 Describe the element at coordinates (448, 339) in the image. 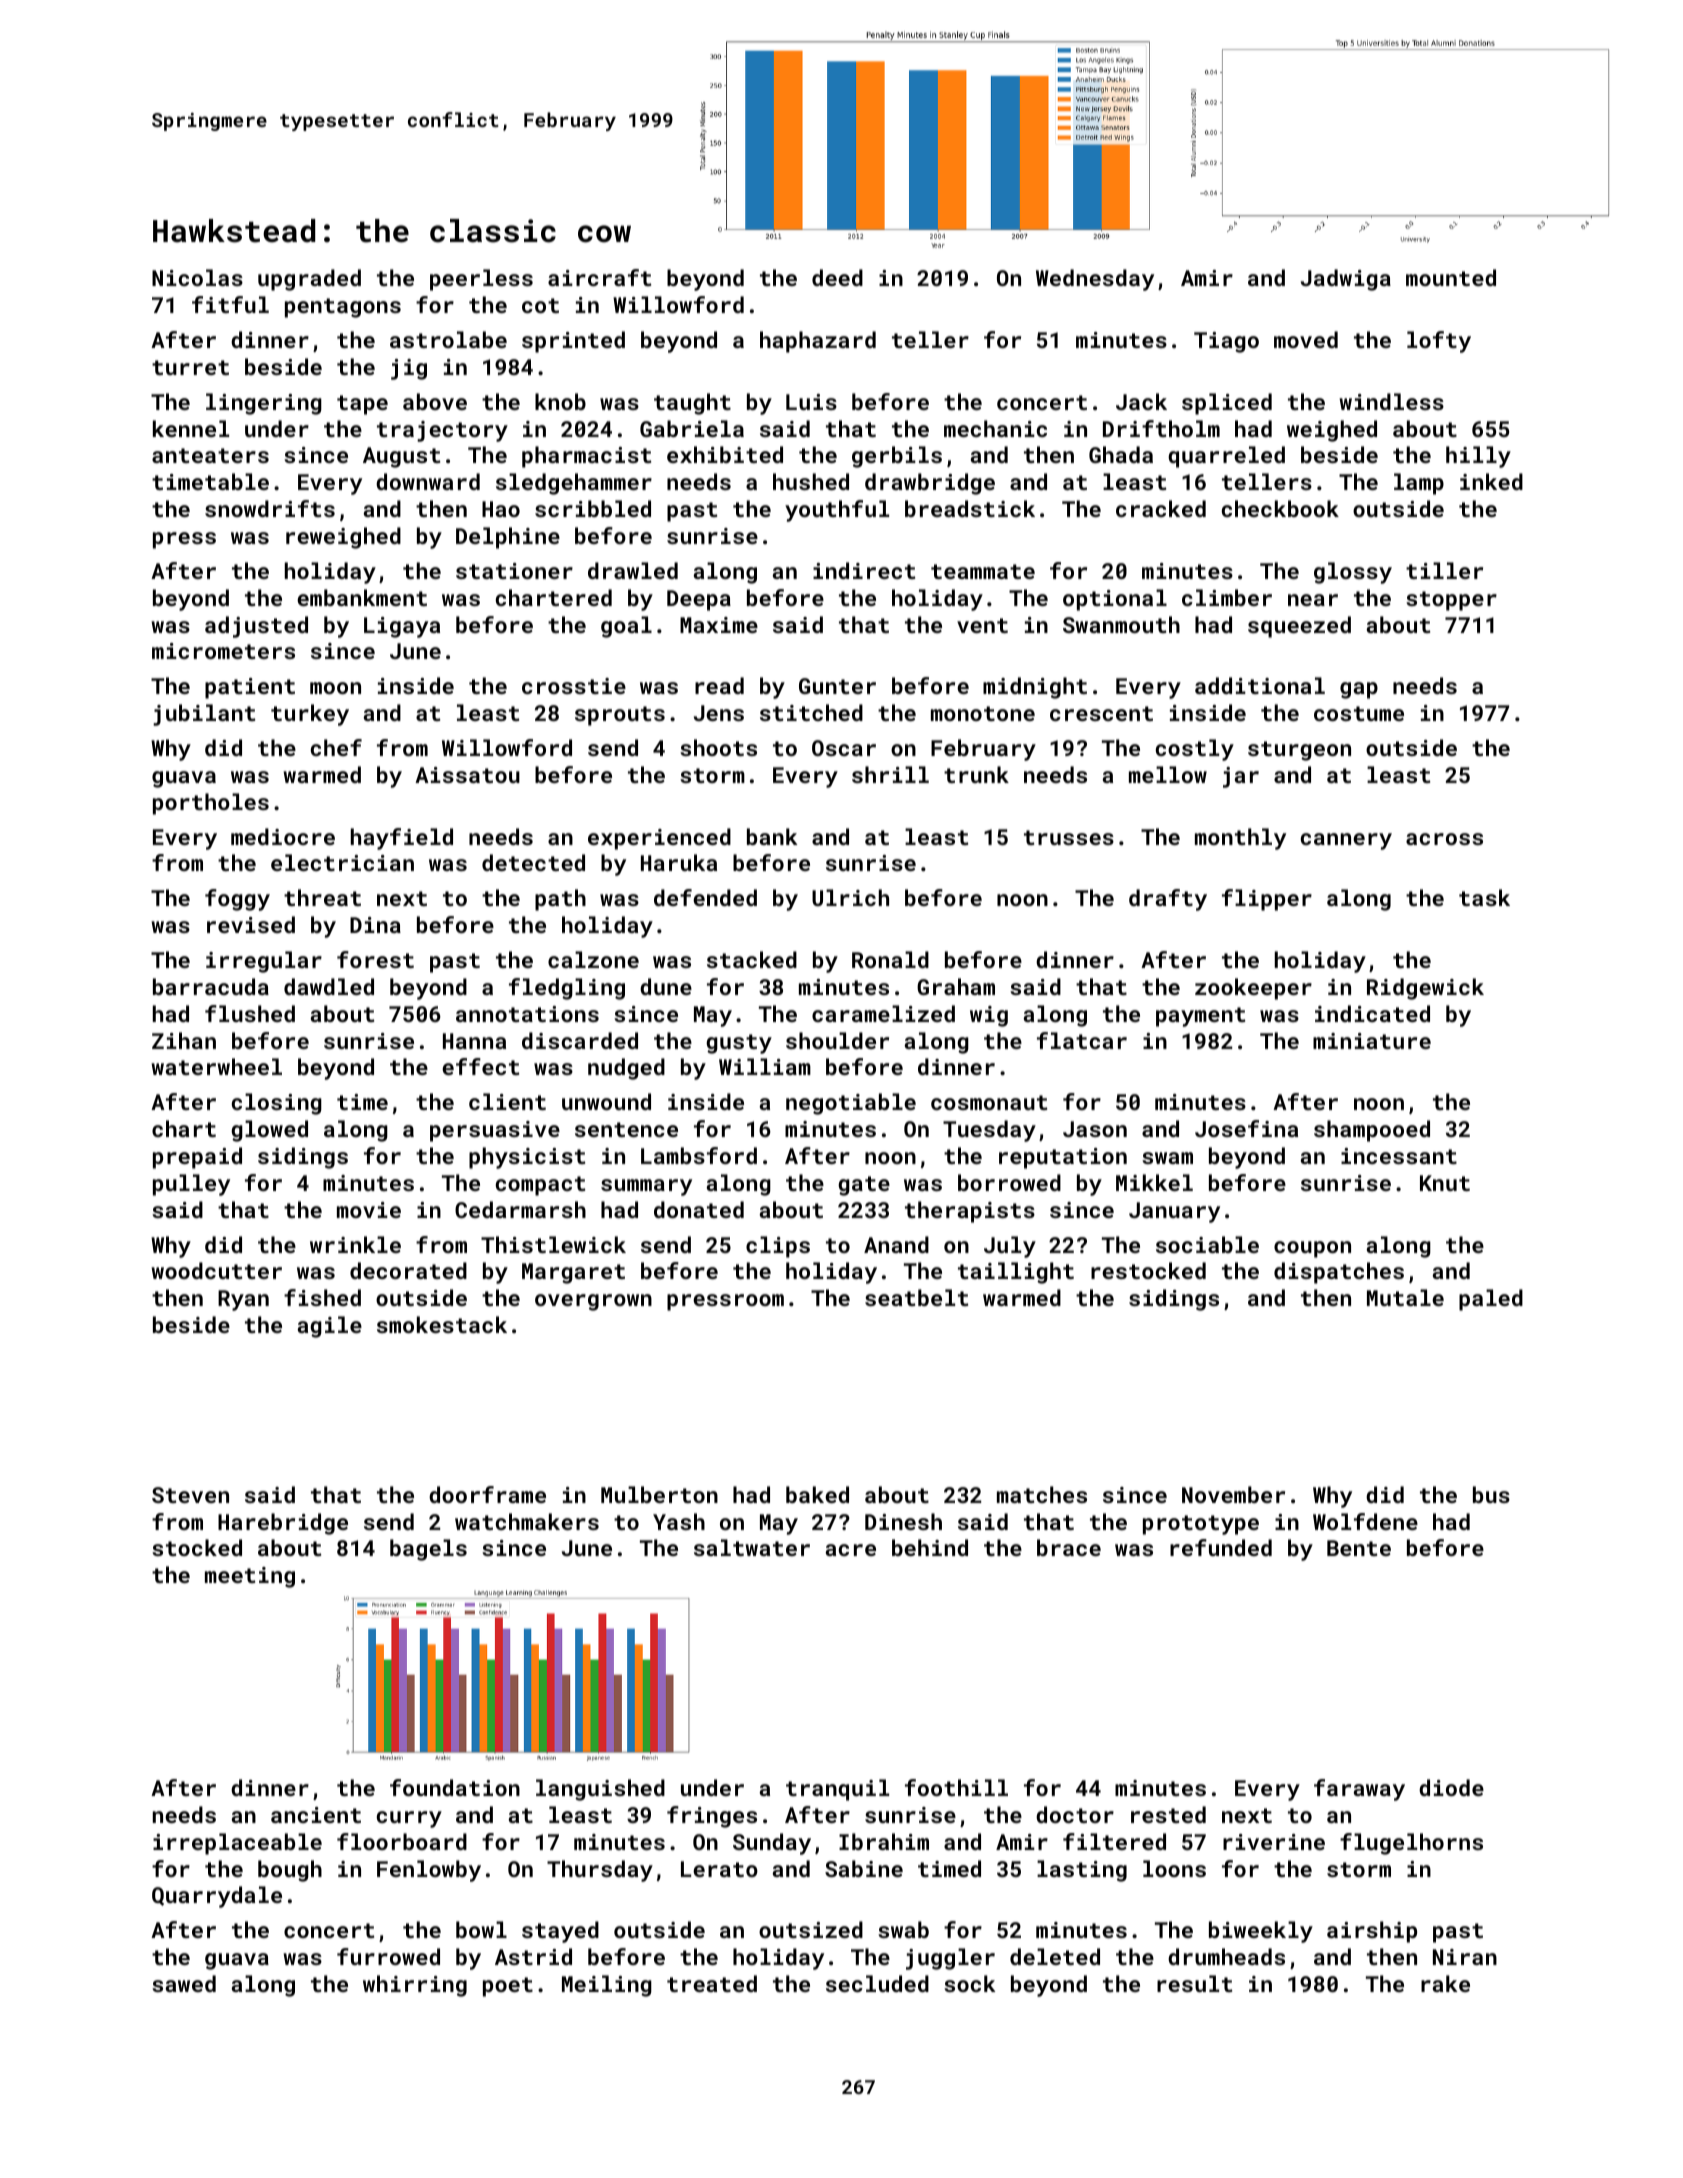

I see `astrolabe` at that location.
